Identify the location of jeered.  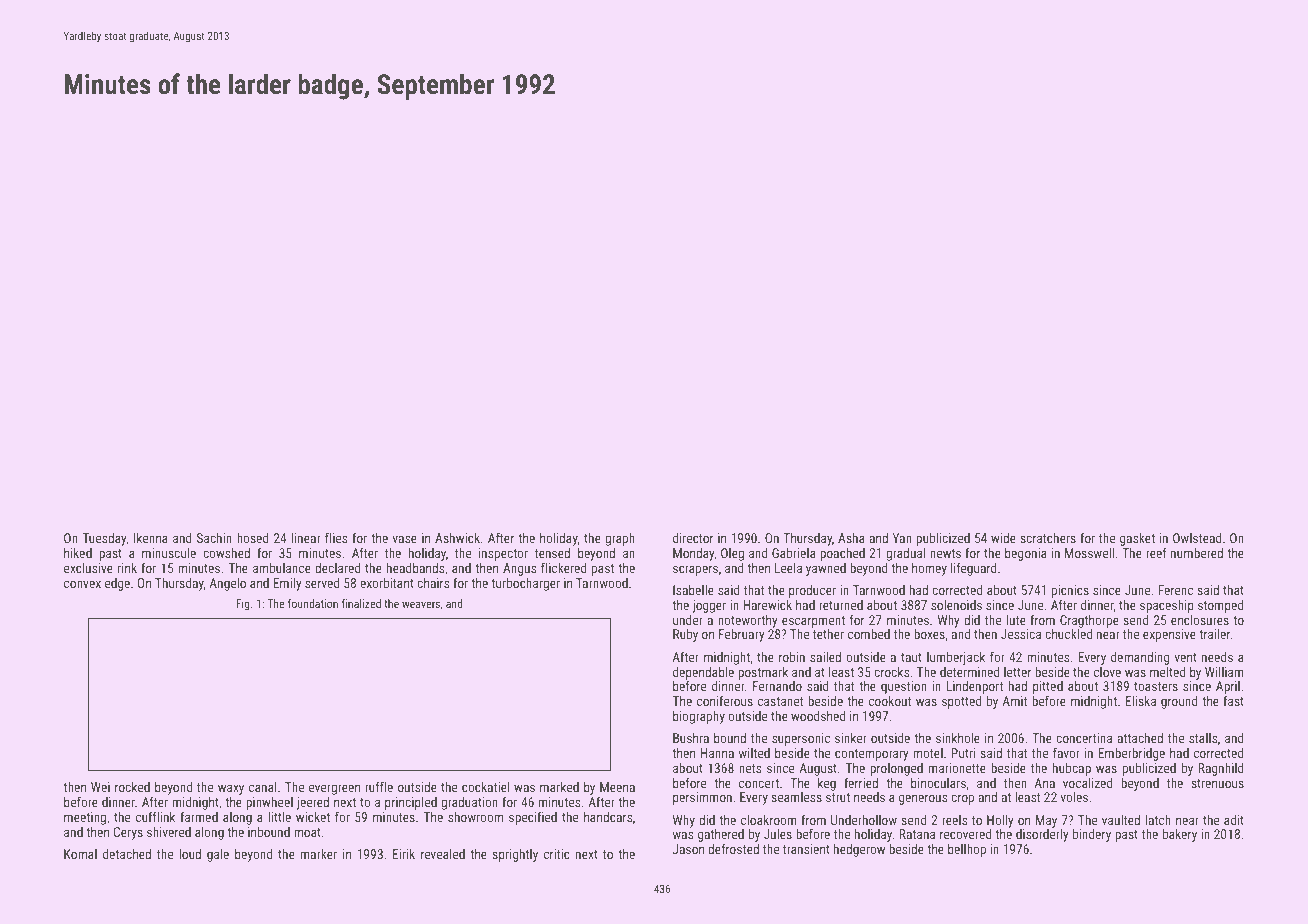
(313, 803).
